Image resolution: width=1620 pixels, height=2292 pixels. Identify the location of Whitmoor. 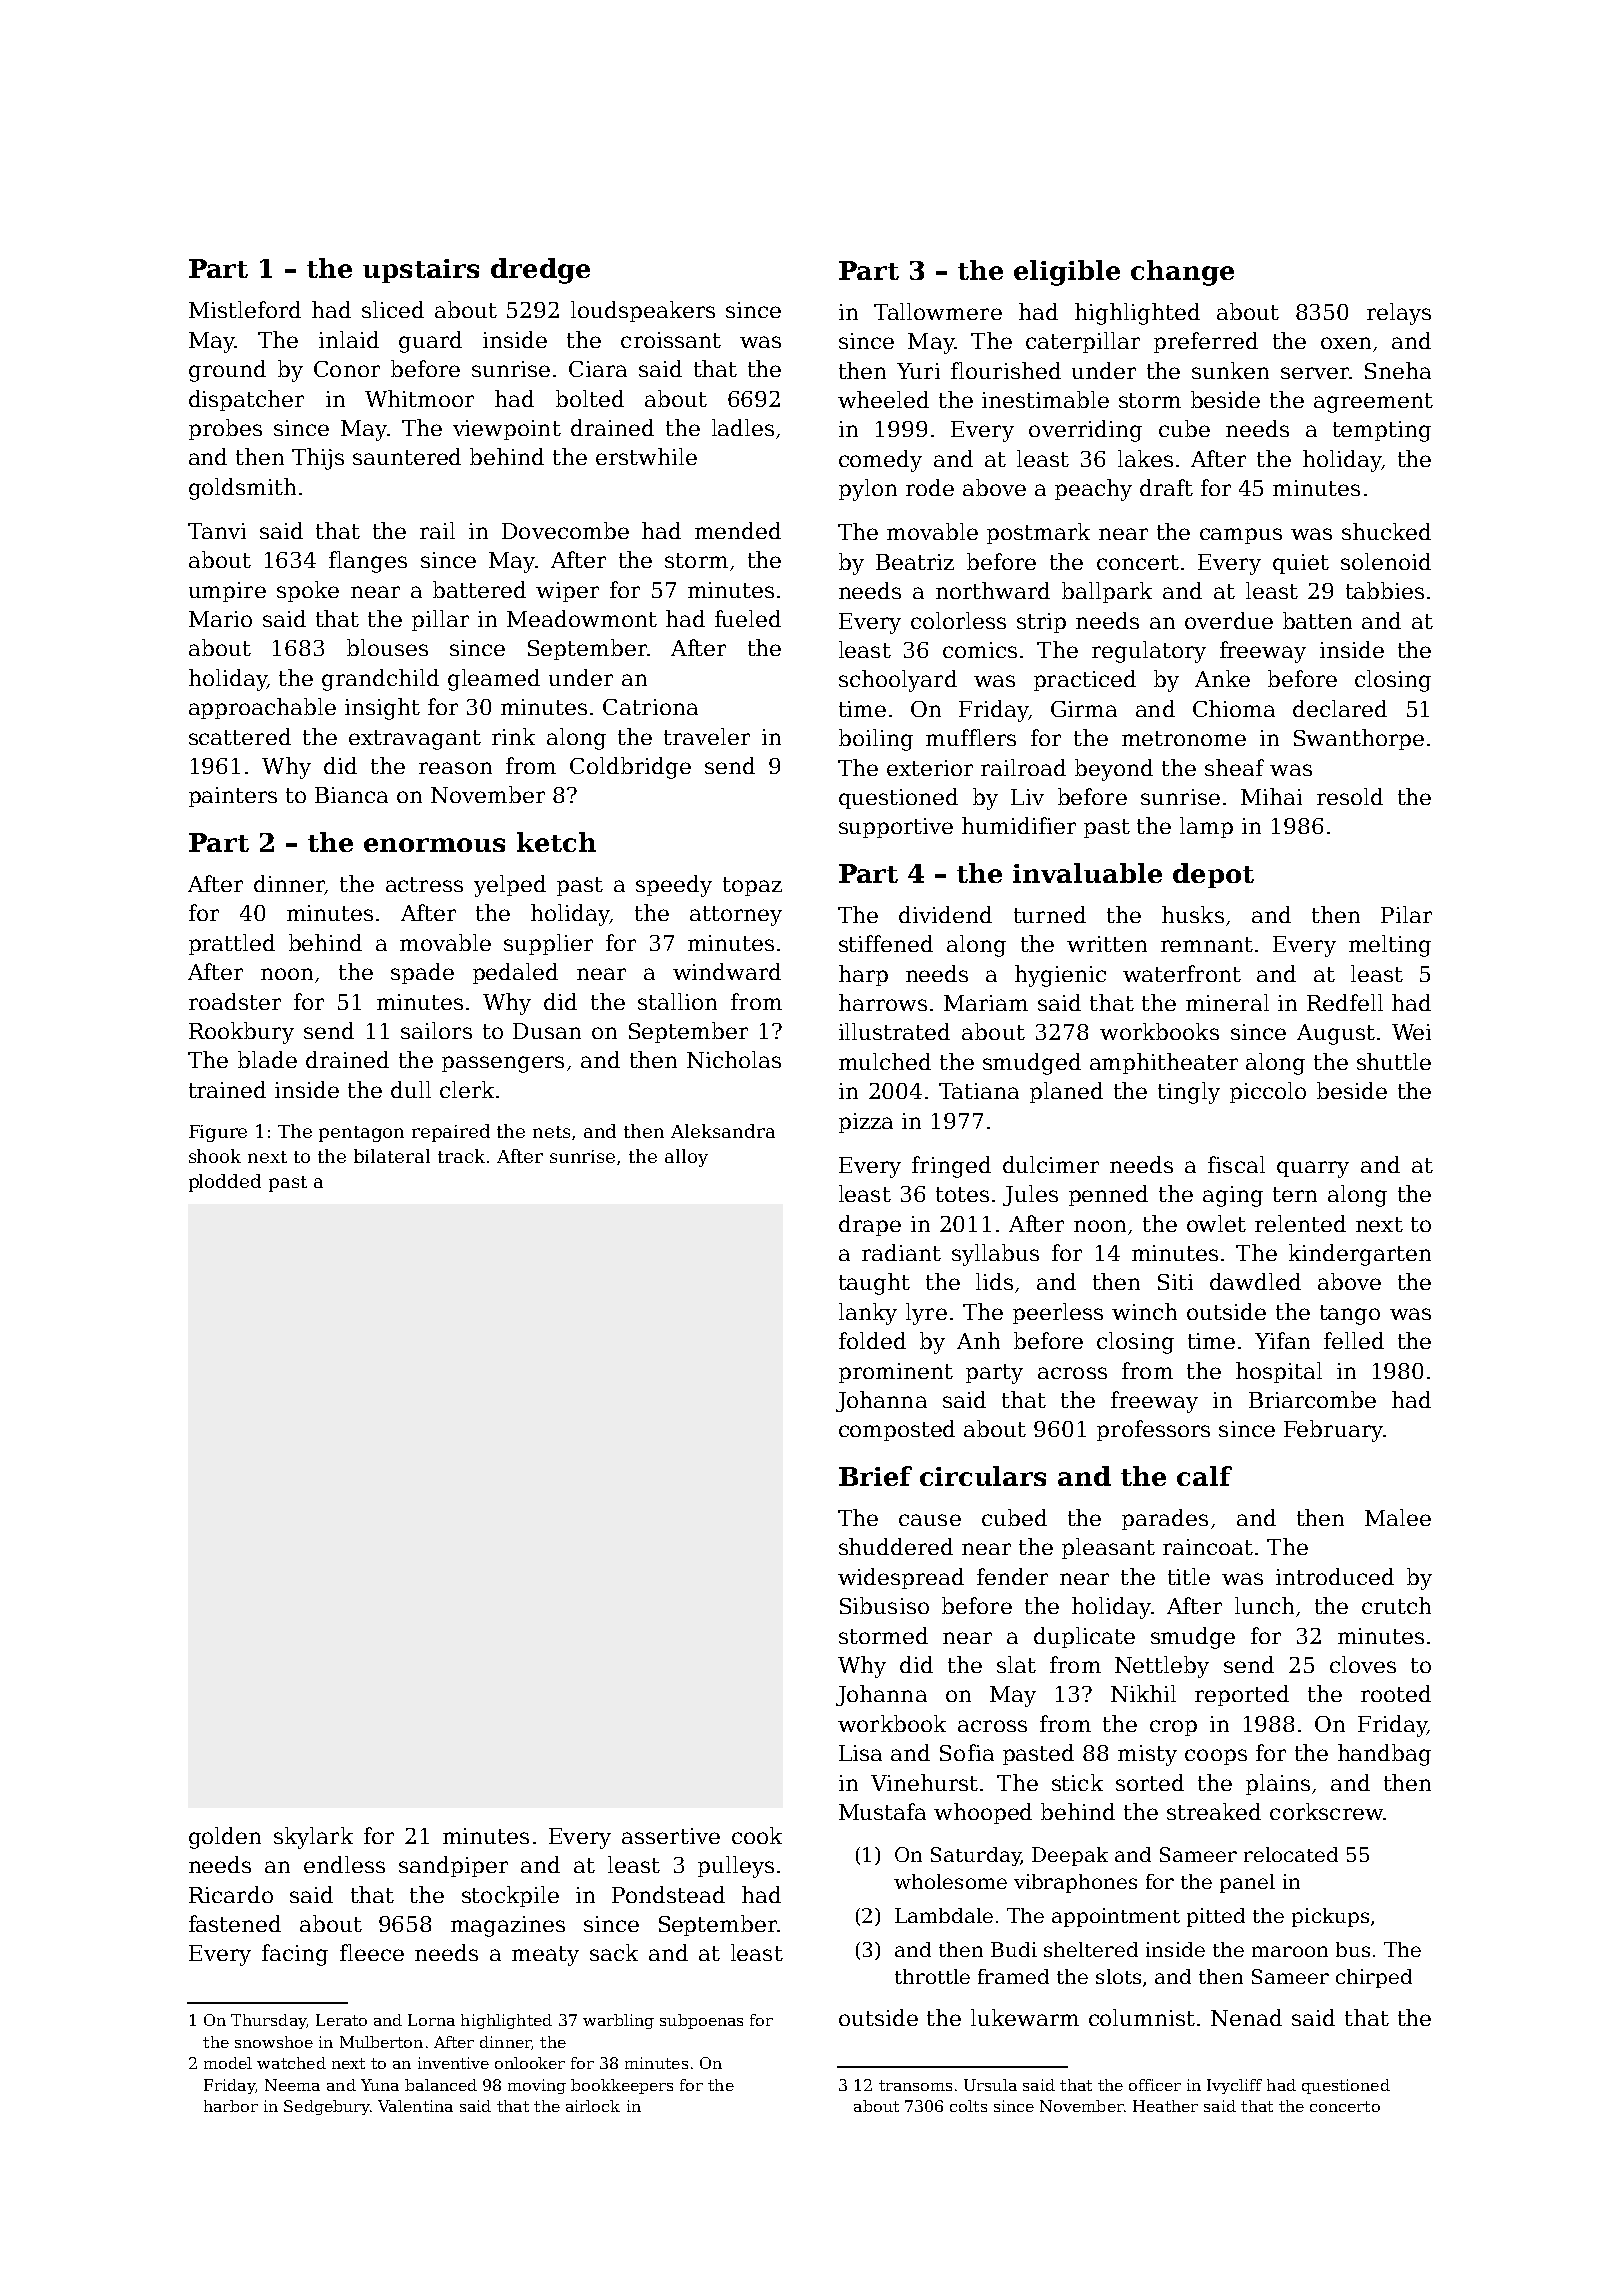
(419, 398).
